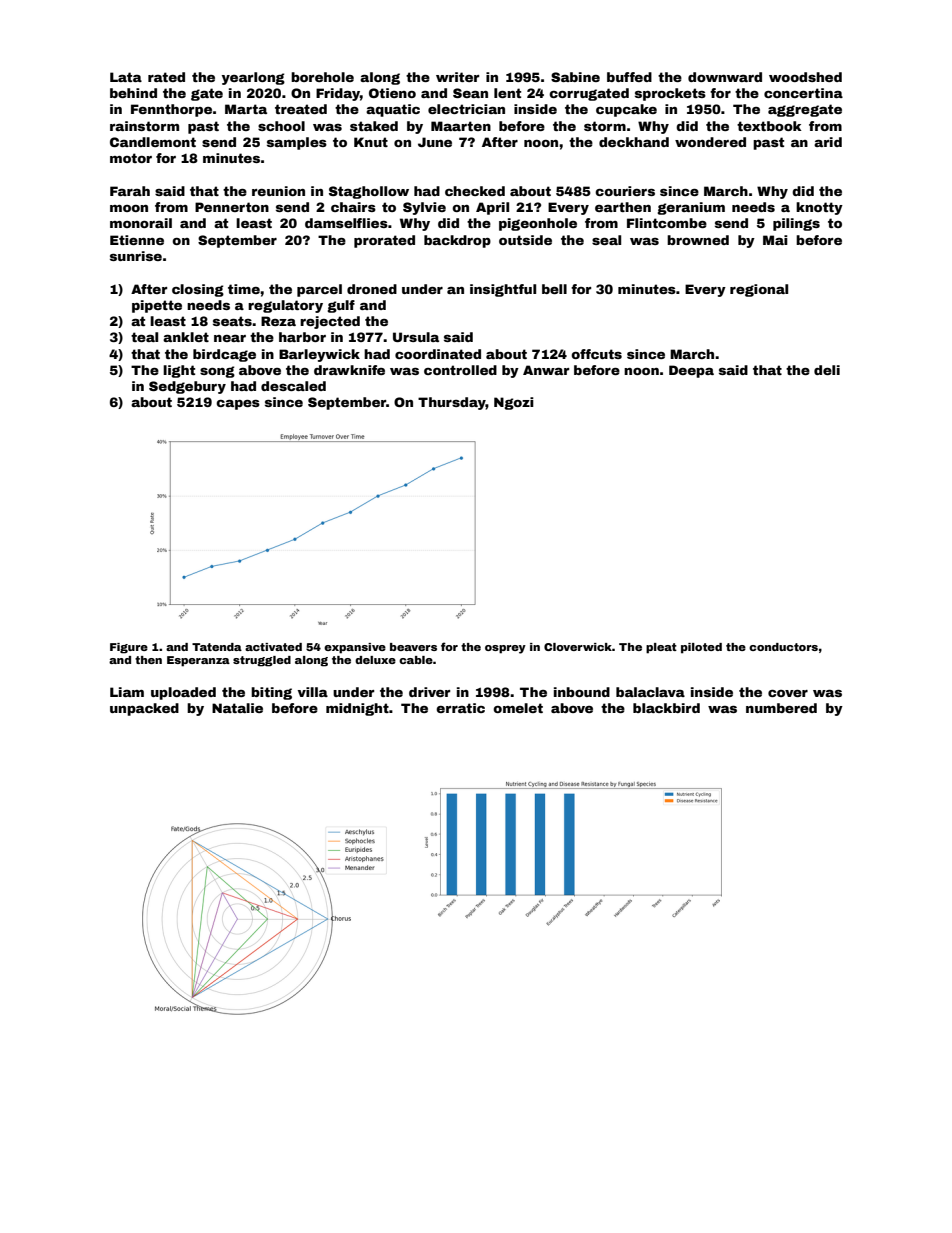 This screenshot has height=1233, width=952. I want to click on deli, so click(827, 370).
